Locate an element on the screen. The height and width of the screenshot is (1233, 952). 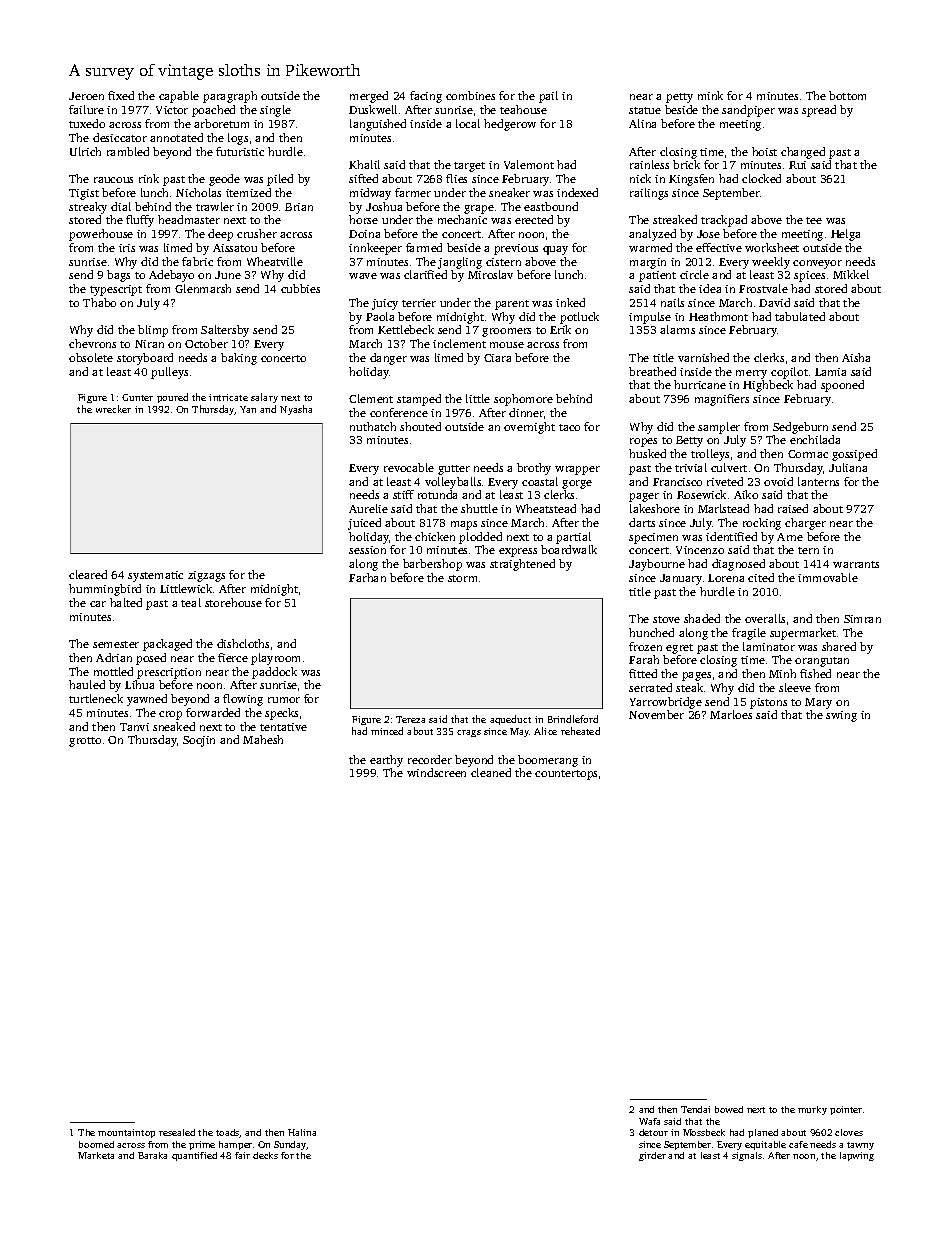
mechanic is located at coordinates (462, 219).
